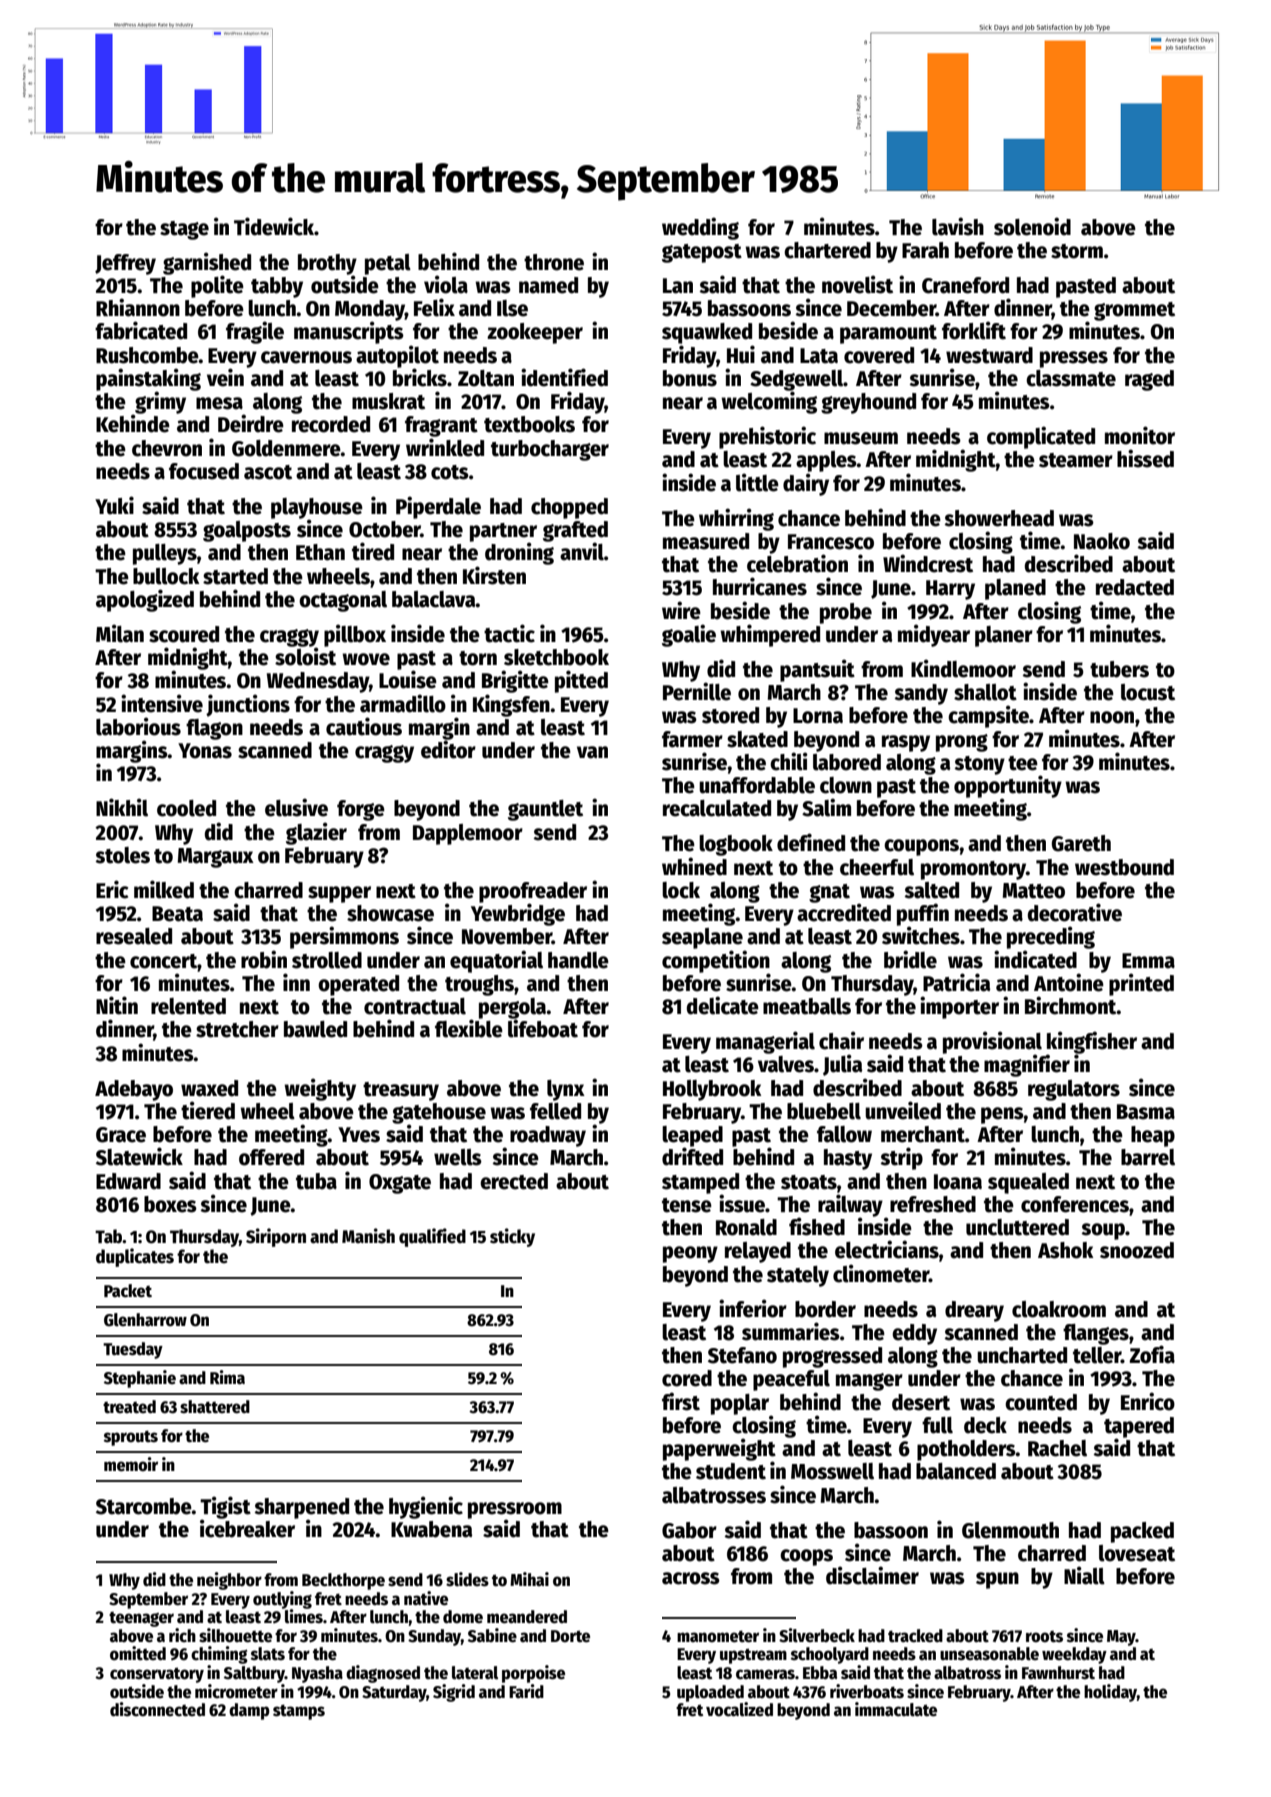 The height and width of the page is (1797, 1271). What do you see at coordinates (512, 308) in the page?
I see `Ilse` at bounding box center [512, 308].
